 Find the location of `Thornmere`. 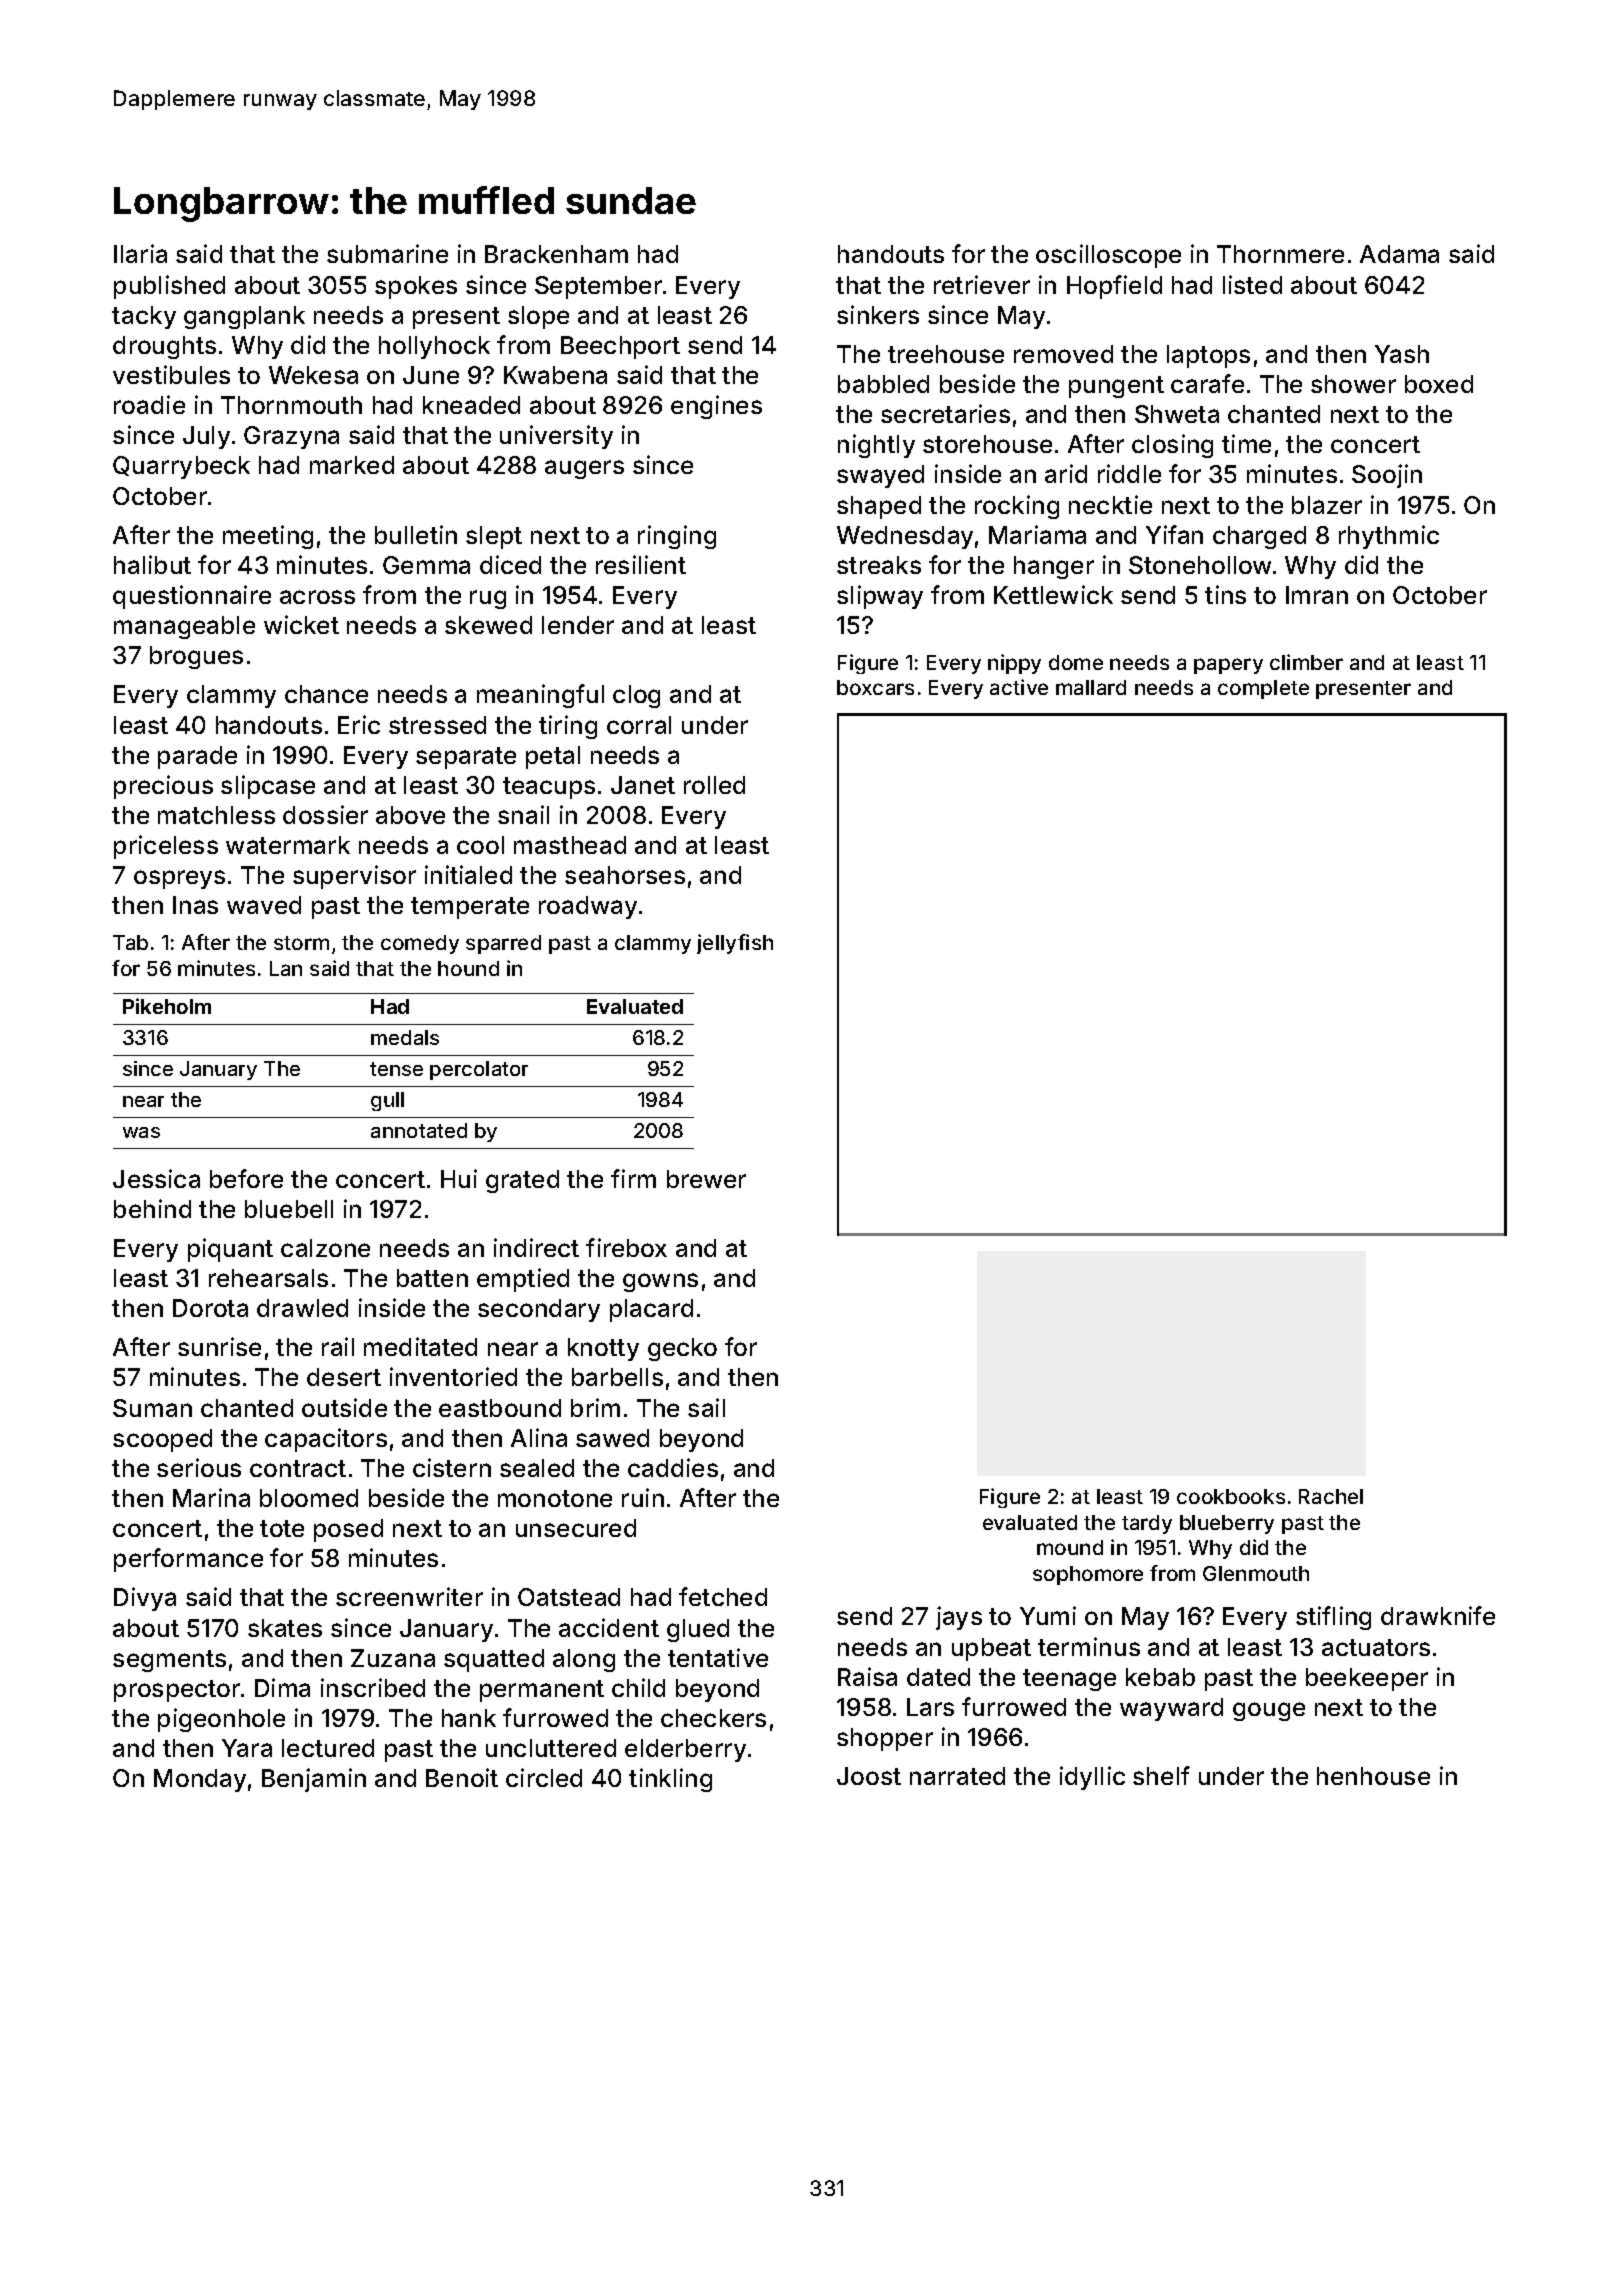

Thornmere is located at coordinates (1280, 254).
